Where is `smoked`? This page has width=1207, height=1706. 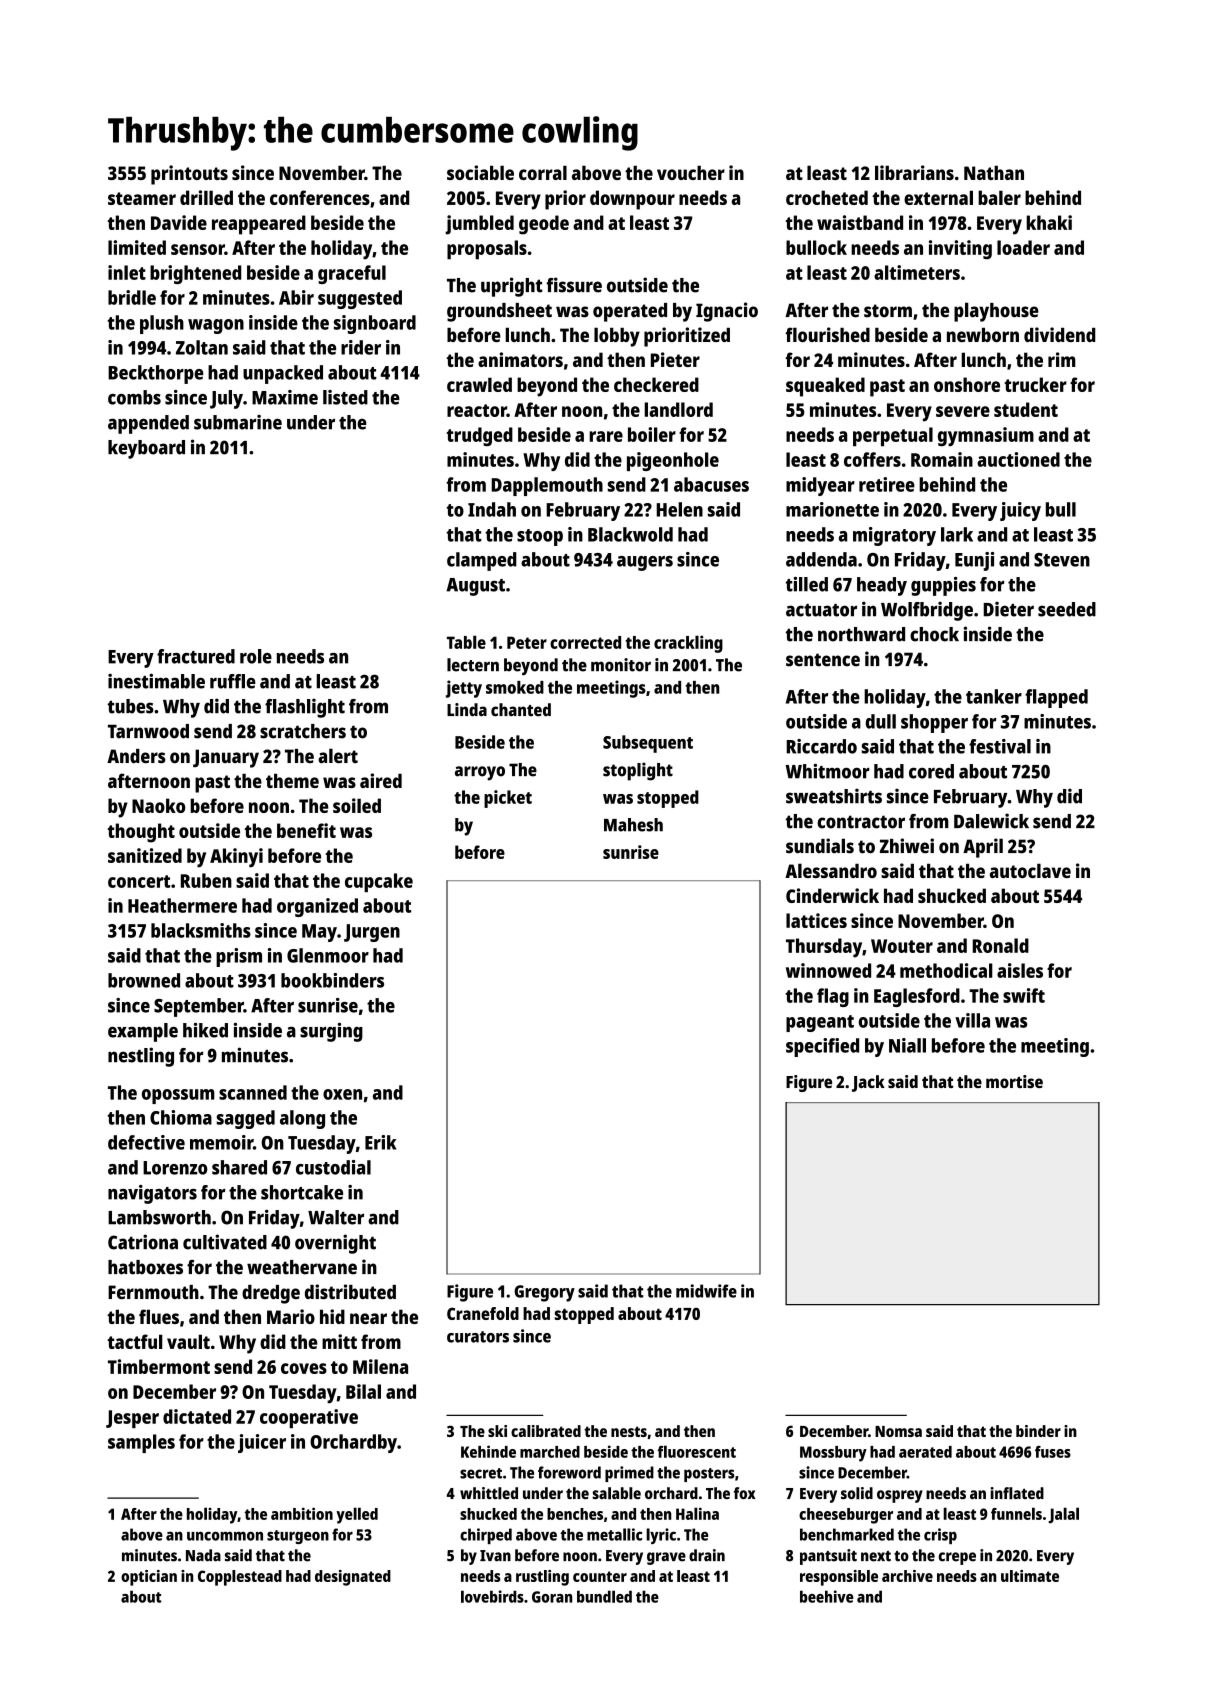
smoked is located at coordinates (515, 687).
